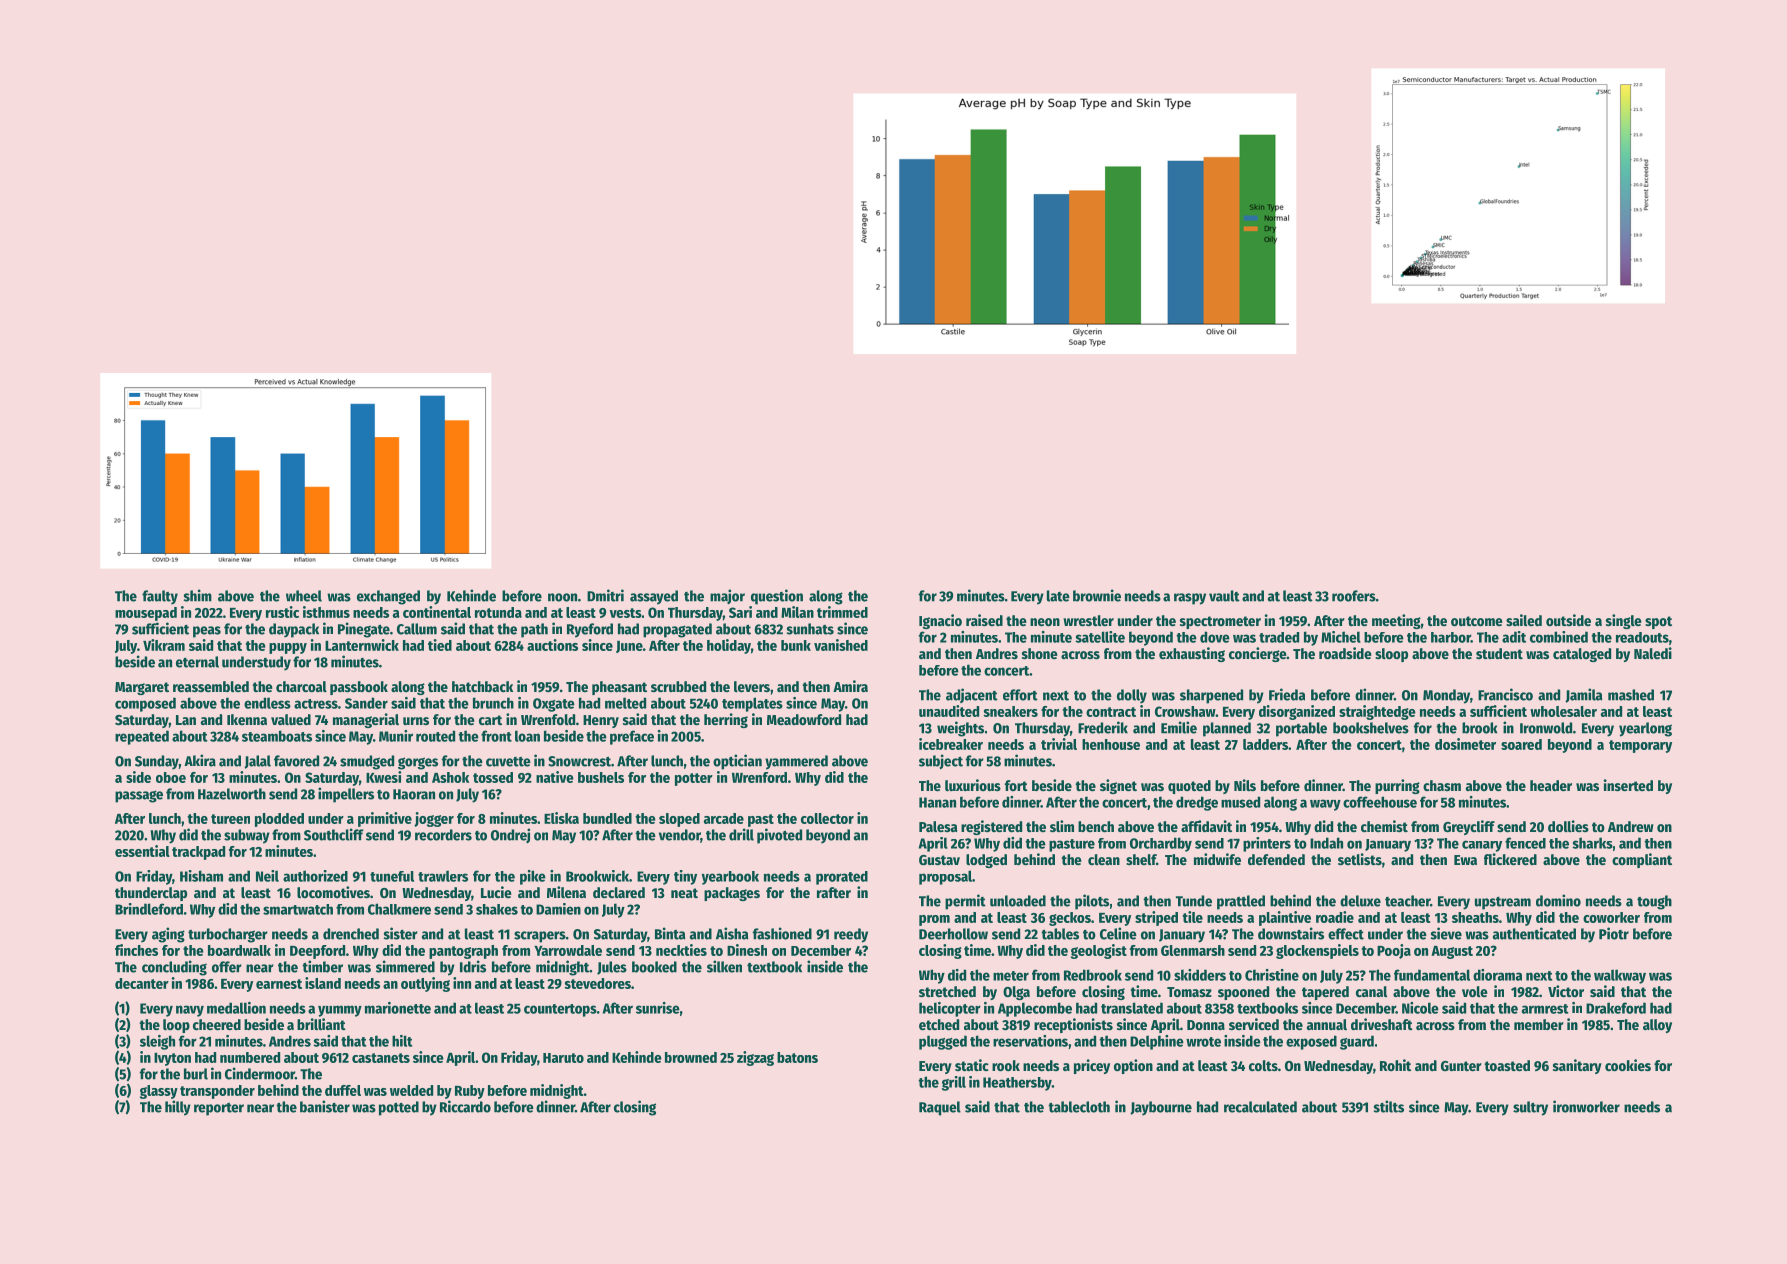 The width and height of the screenshot is (1787, 1264). Describe the element at coordinates (1616, 1008) in the screenshot. I see `Drakeford` at that location.
